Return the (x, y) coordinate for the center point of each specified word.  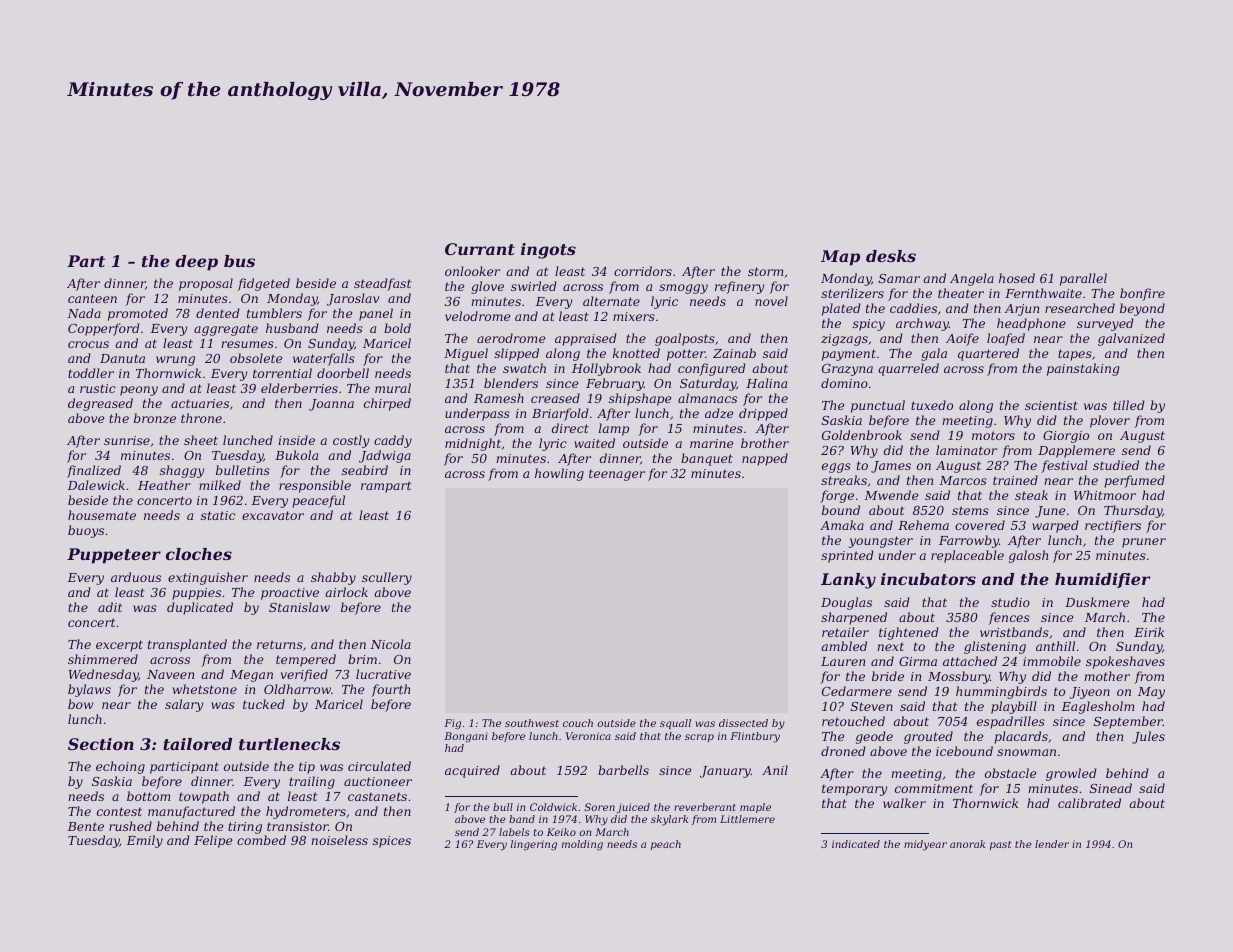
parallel (1083, 279)
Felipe (213, 841)
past (1000, 845)
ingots (548, 251)
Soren (599, 807)
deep (196, 263)
